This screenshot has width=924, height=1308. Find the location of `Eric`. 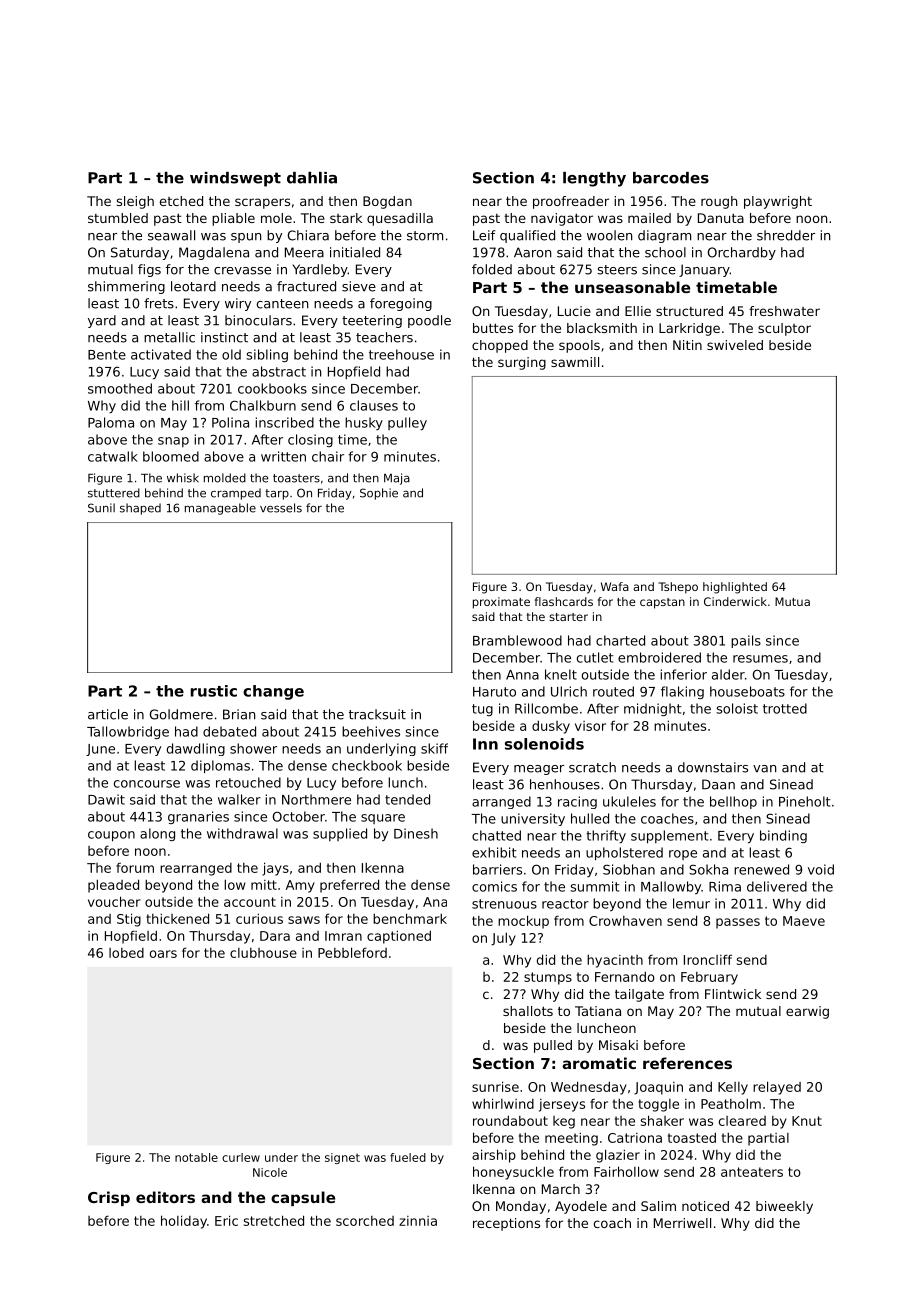

Eric is located at coordinates (226, 1220).
